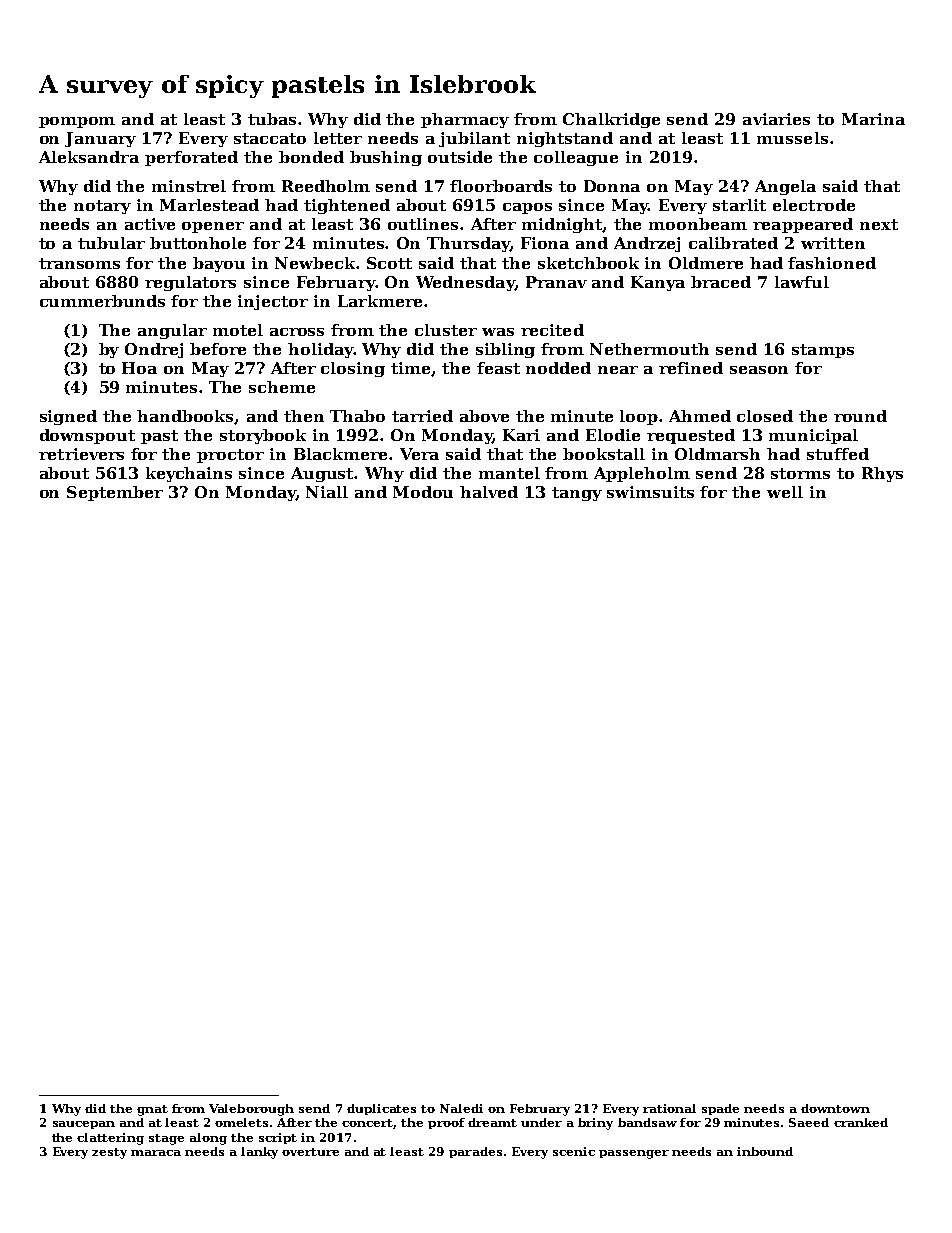 The height and width of the screenshot is (1233, 952). Describe the element at coordinates (650, 492) in the screenshot. I see `swimsuits` at that location.
